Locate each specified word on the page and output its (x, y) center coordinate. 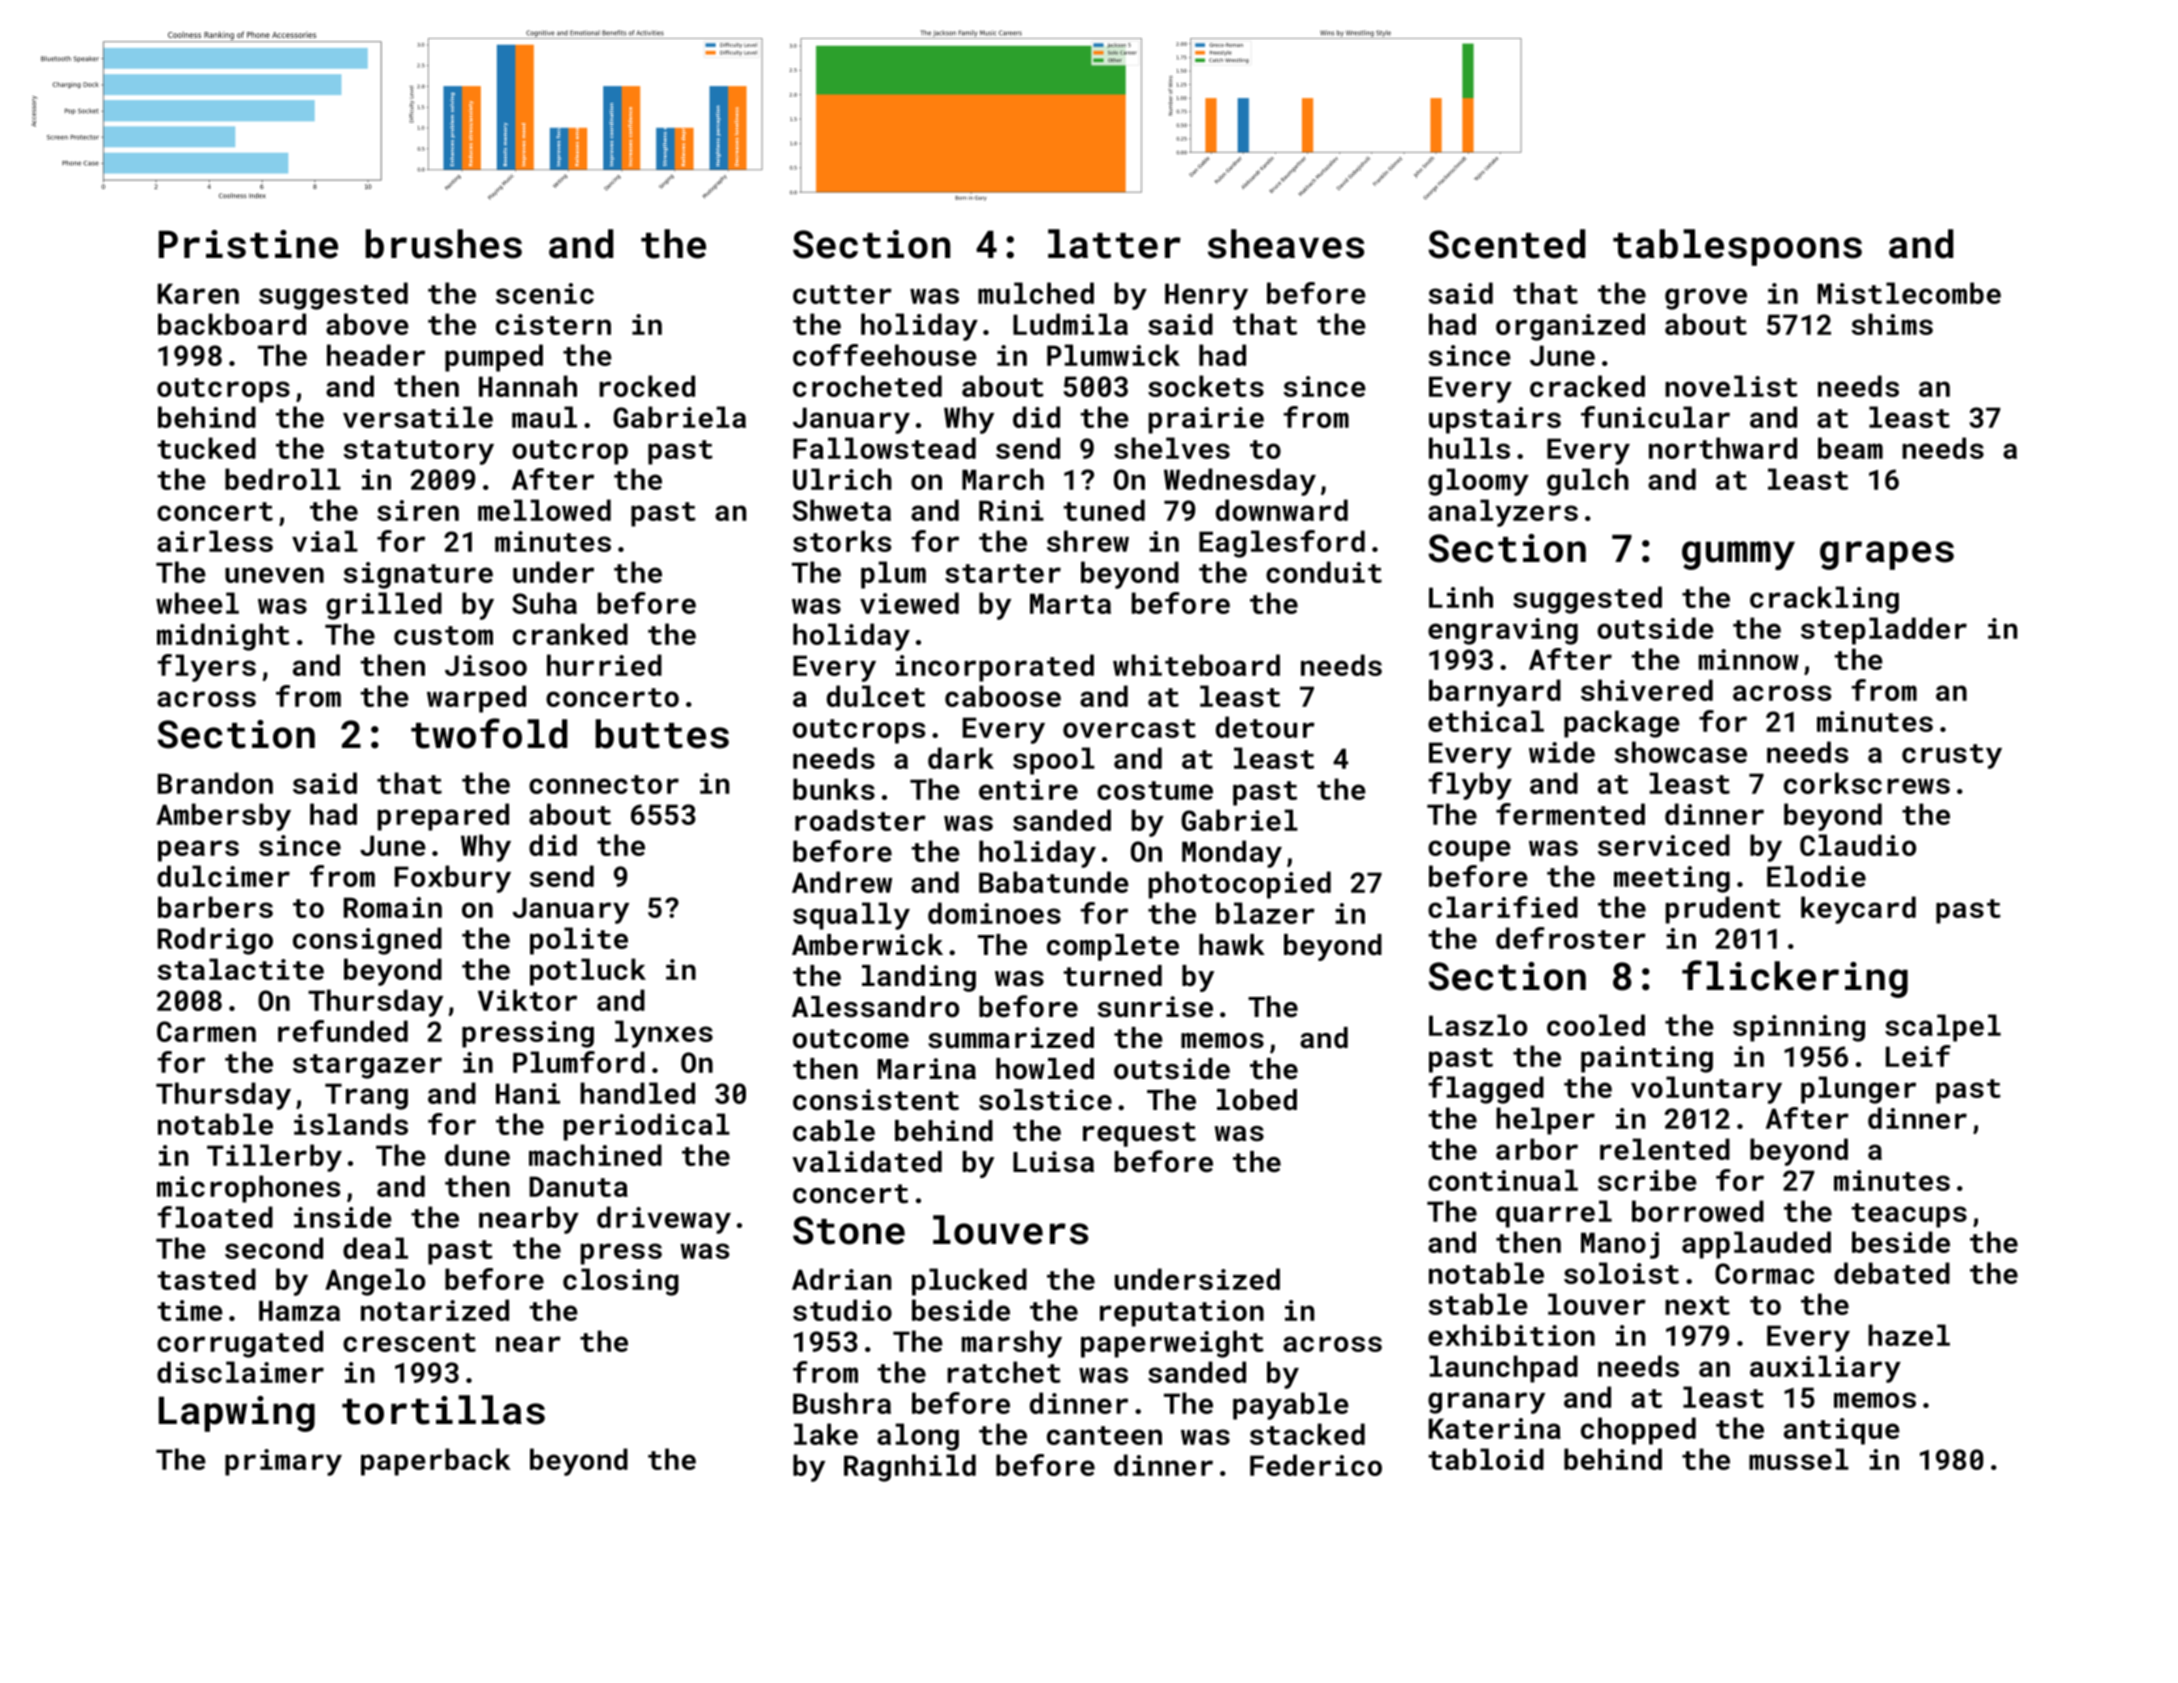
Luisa (1053, 1162)
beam (1850, 448)
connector (604, 784)
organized (1570, 327)
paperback (436, 1462)
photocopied (1240, 885)
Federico (1316, 1465)
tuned (1104, 510)
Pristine (248, 244)
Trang (366, 1096)
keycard (1858, 910)
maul (544, 417)
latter (1114, 244)
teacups (1909, 1215)
